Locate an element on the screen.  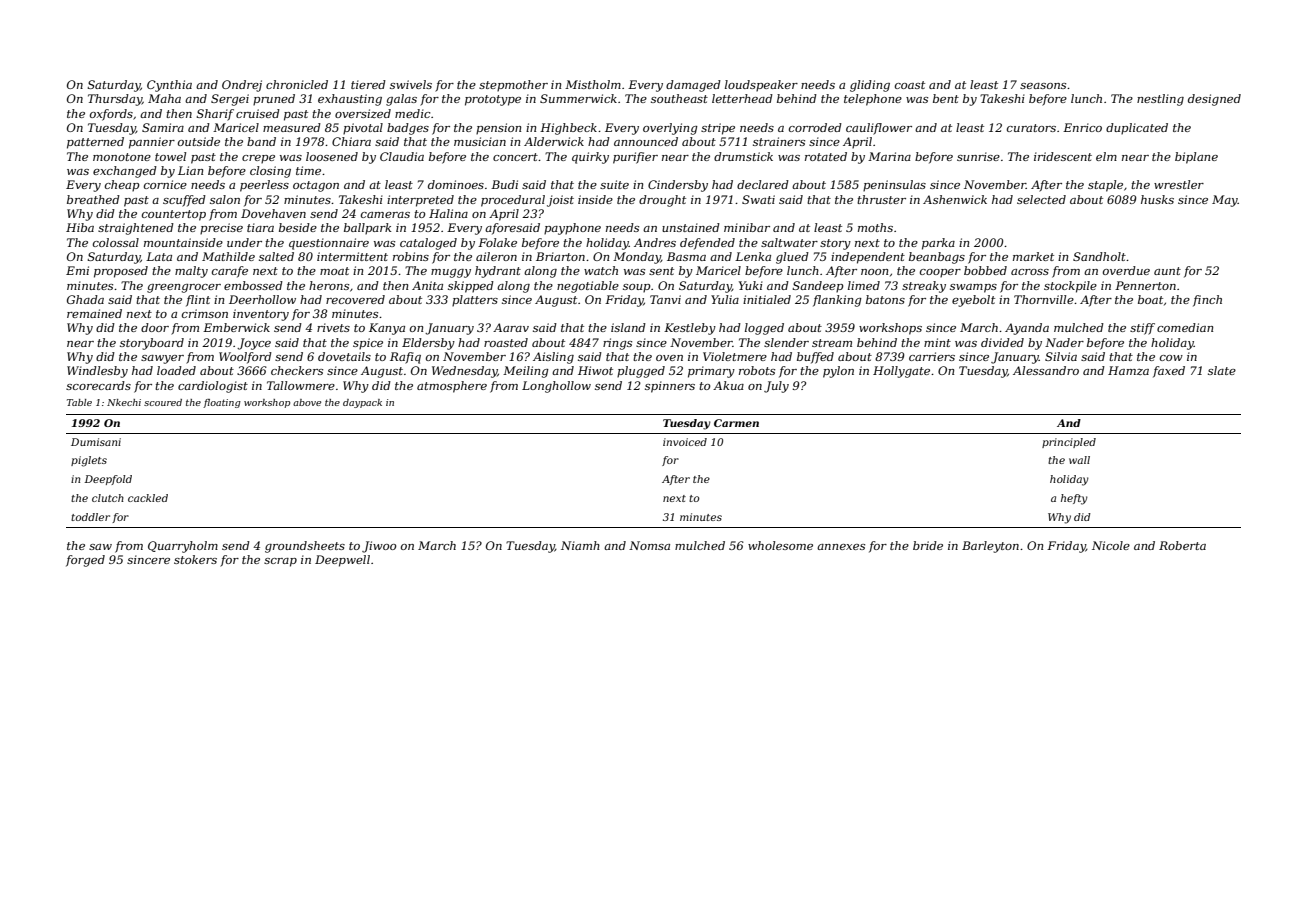
Alessandro is located at coordinates (1046, 370).
